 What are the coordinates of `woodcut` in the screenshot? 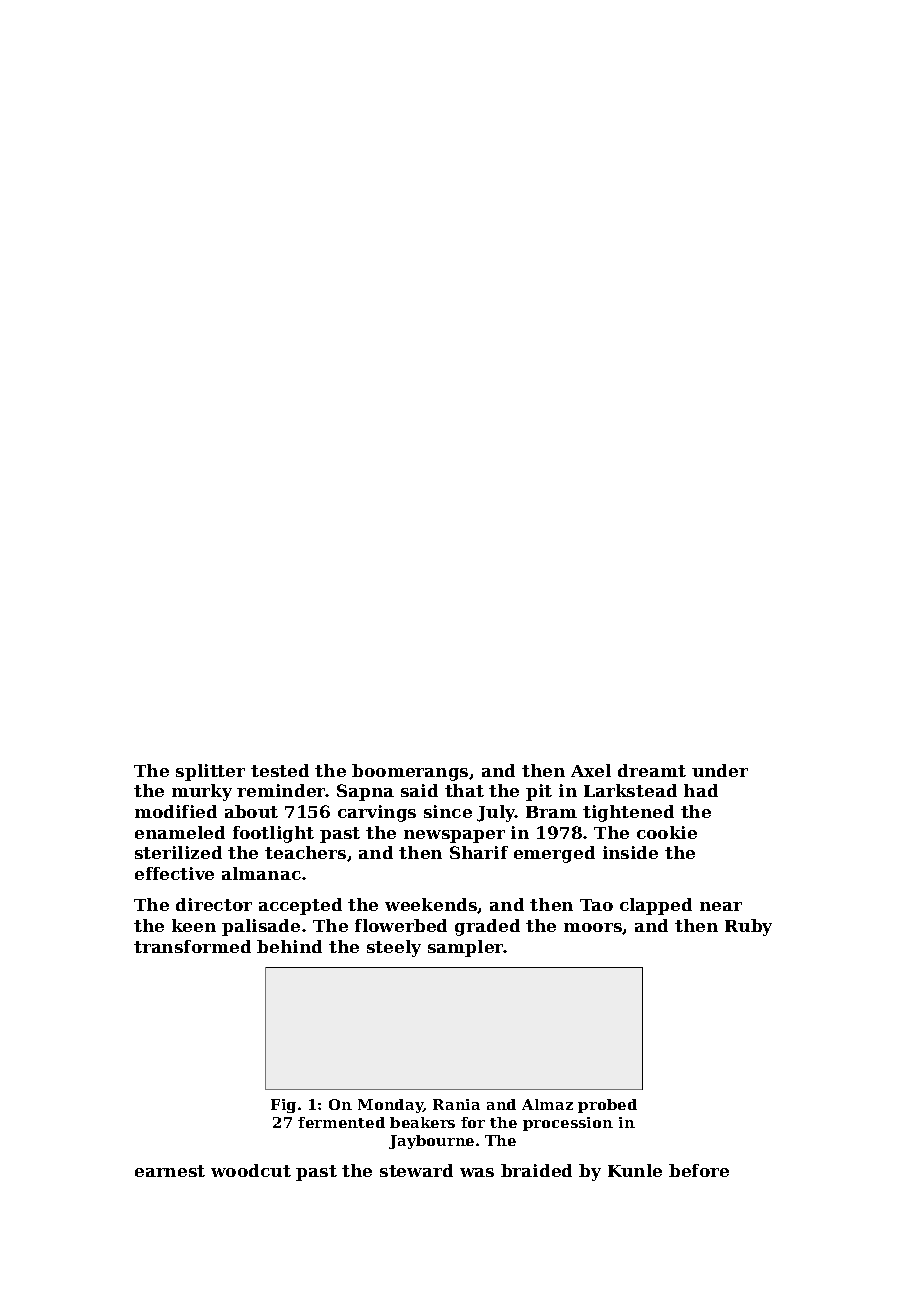 It's located at (251, 1170).
